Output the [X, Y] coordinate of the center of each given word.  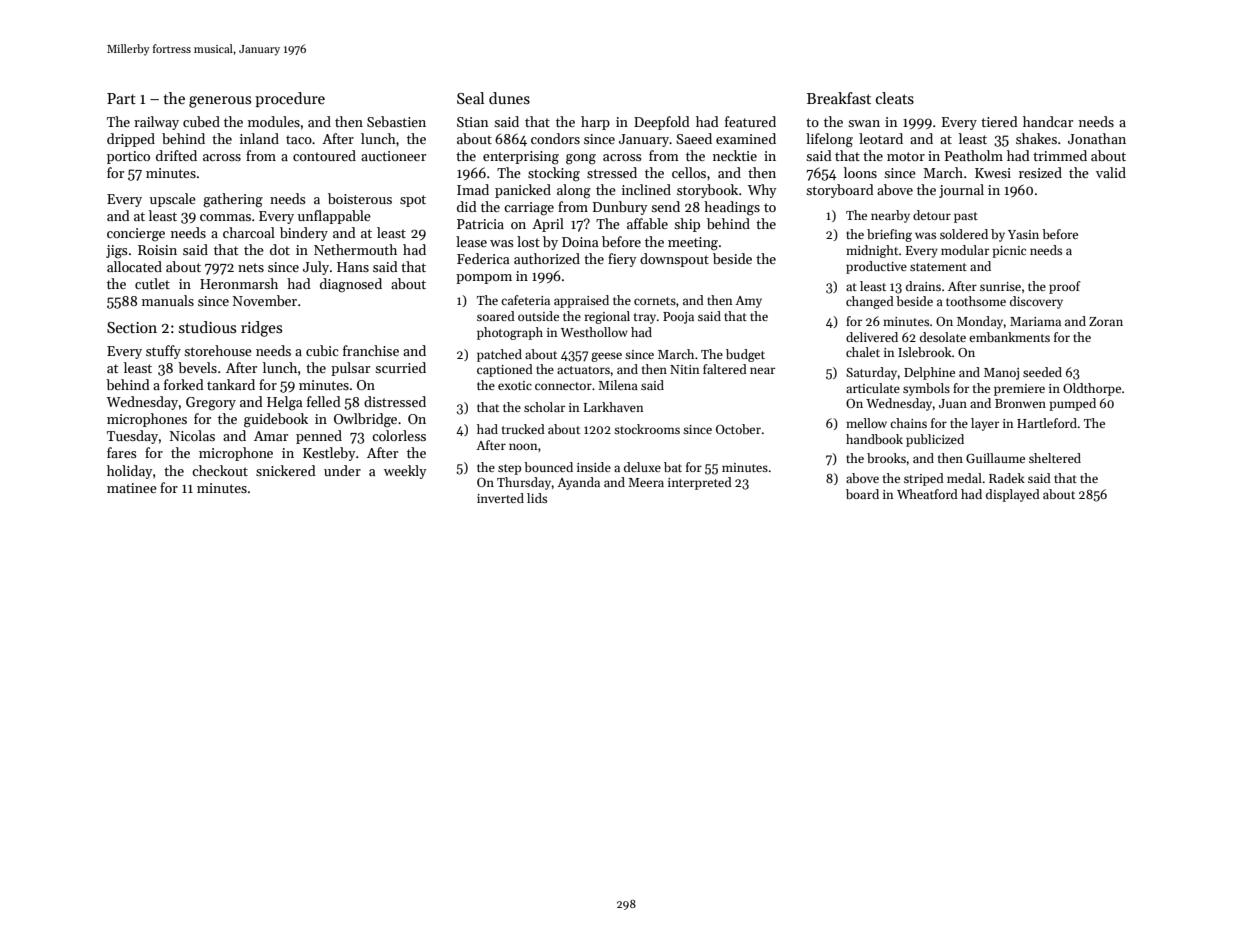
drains [923, 286]
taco [299, 139]
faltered [725, 369]
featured [750, 121]
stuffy [163, 352]
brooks [886, 458]
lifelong [829, 140]
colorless [399, 435]
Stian [473, 122]
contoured [324, 155]
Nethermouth [355, 249]
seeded [1042, 372]
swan [864, 123]
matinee [132, 488]
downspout [674, 260]
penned [319, 437]
